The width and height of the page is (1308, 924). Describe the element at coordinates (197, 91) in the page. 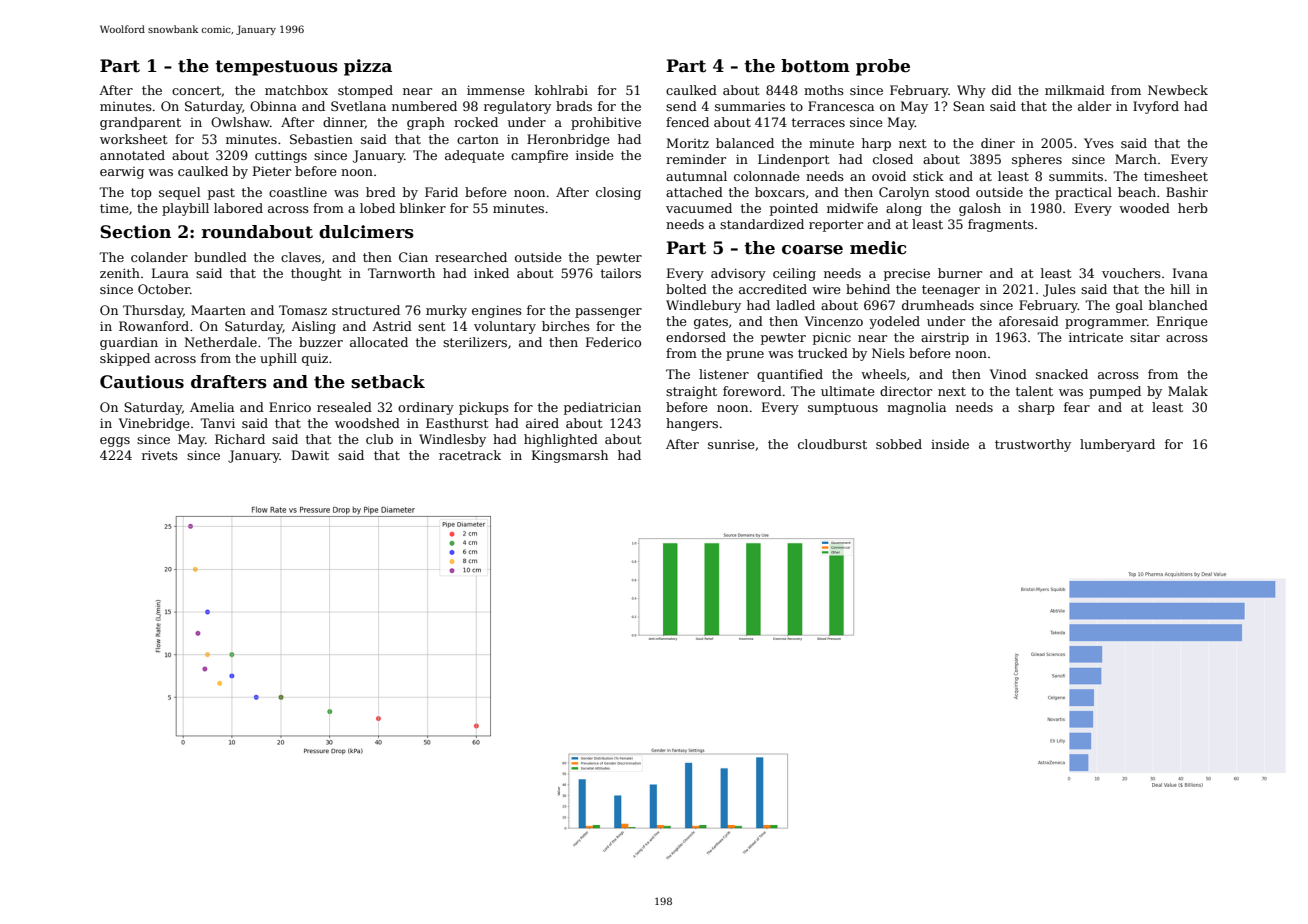

I see `concert` at that location.
